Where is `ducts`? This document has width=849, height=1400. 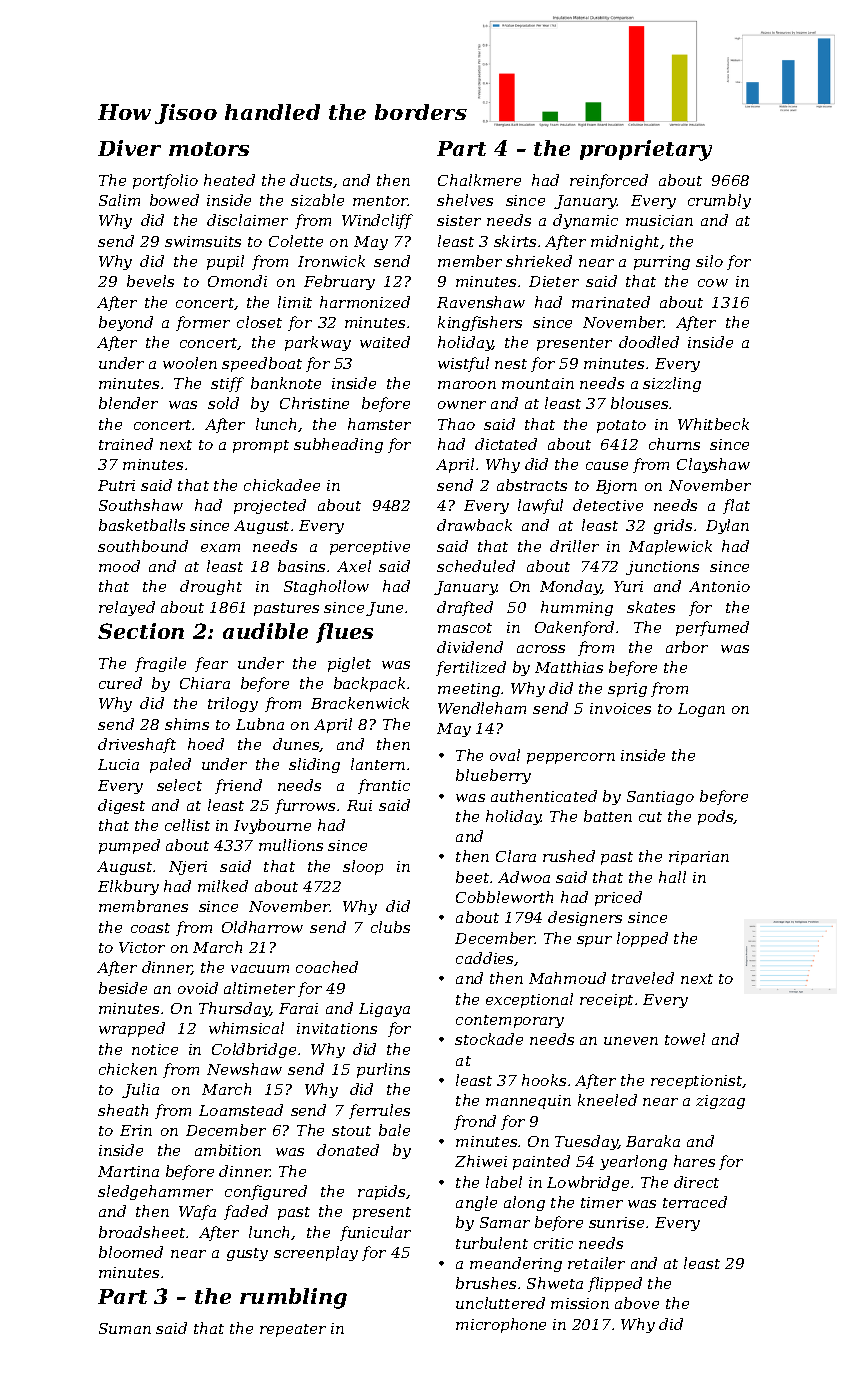 ducts is located at coordinates (311, 180).
